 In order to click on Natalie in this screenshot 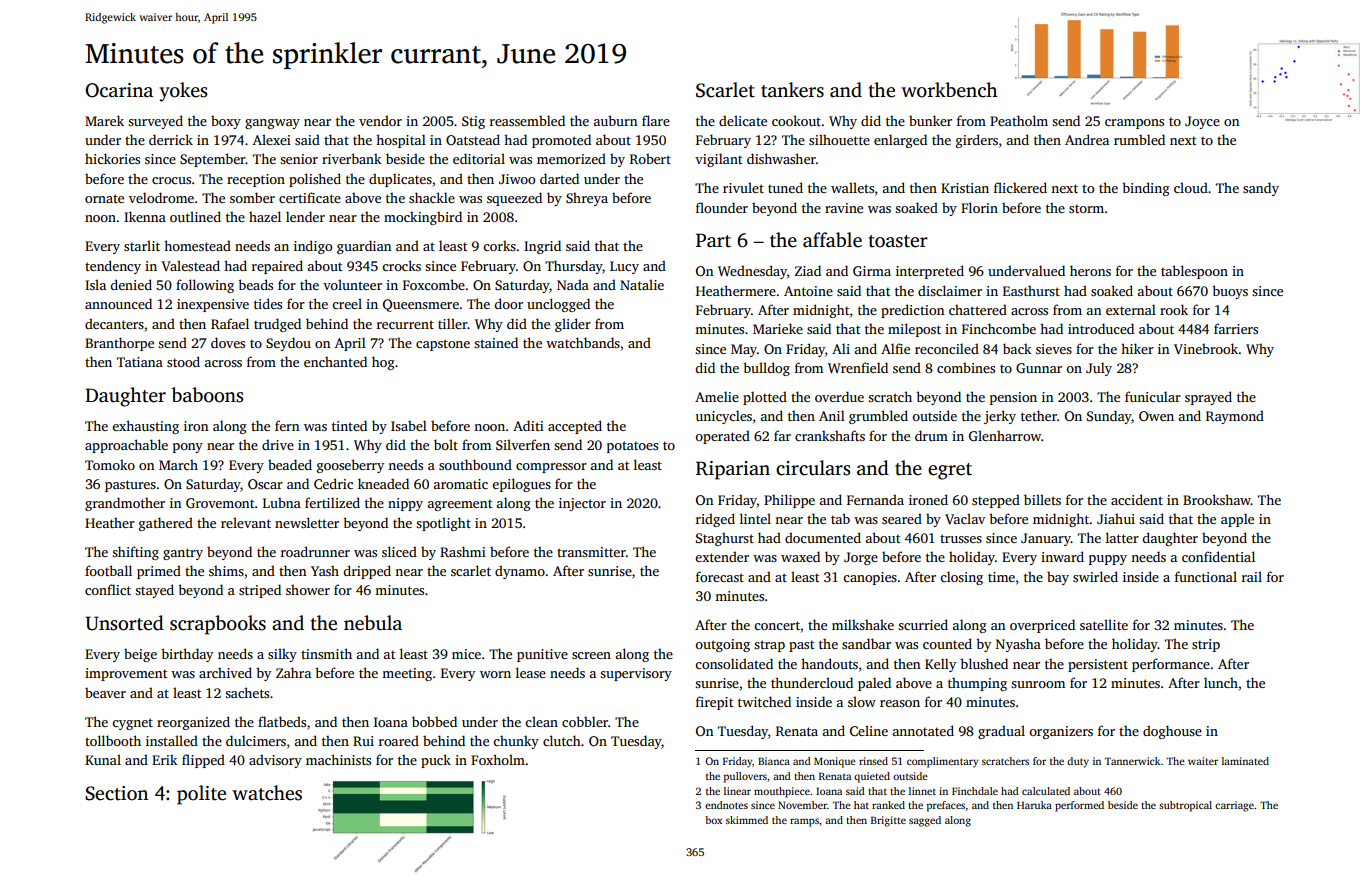, I will do `click(642, 284)`.
